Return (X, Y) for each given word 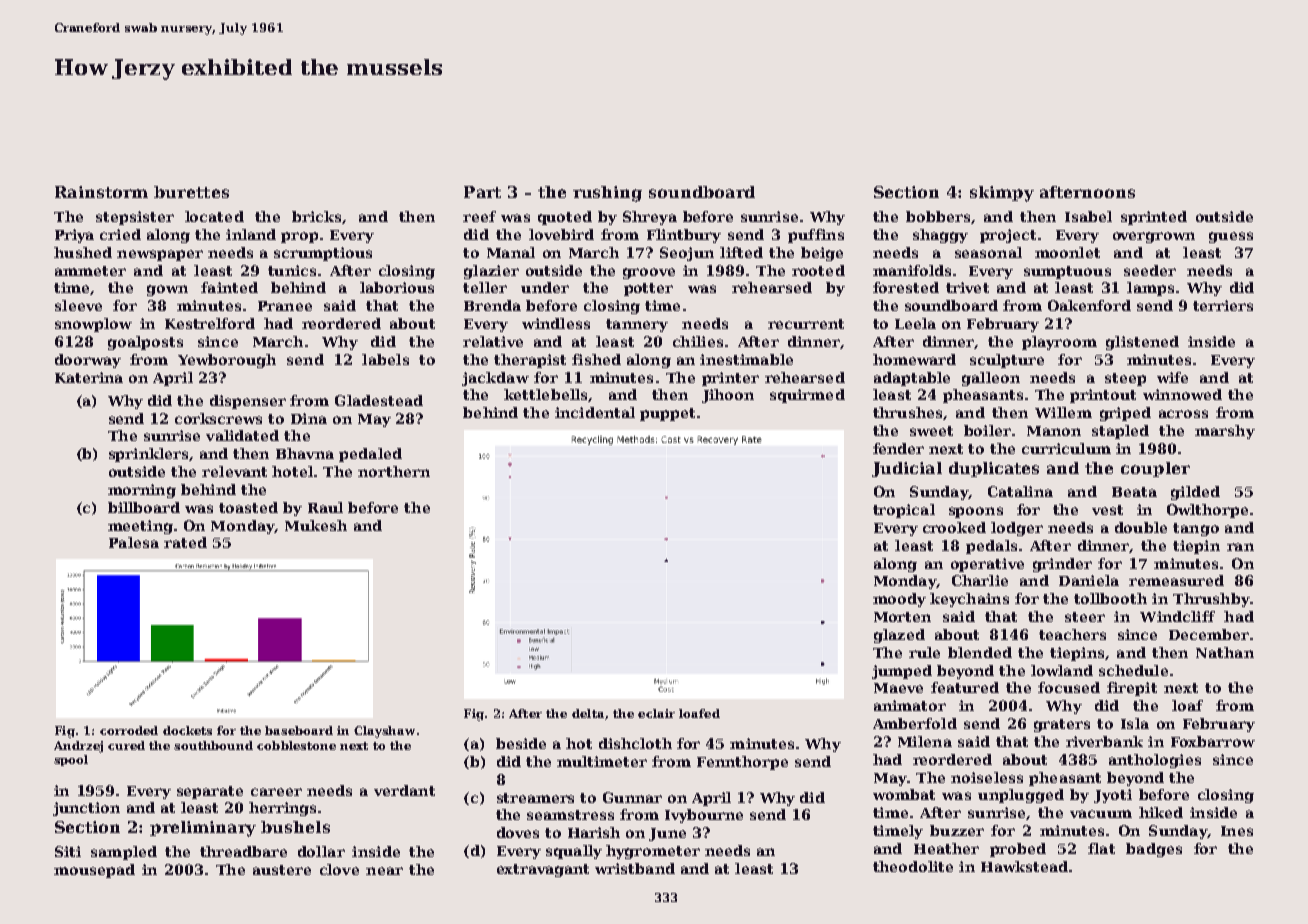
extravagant (543, 870)
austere (282, 870)
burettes (191, 192)
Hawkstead (1024, 866)
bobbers (938, 216)
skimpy (1002, 194)
